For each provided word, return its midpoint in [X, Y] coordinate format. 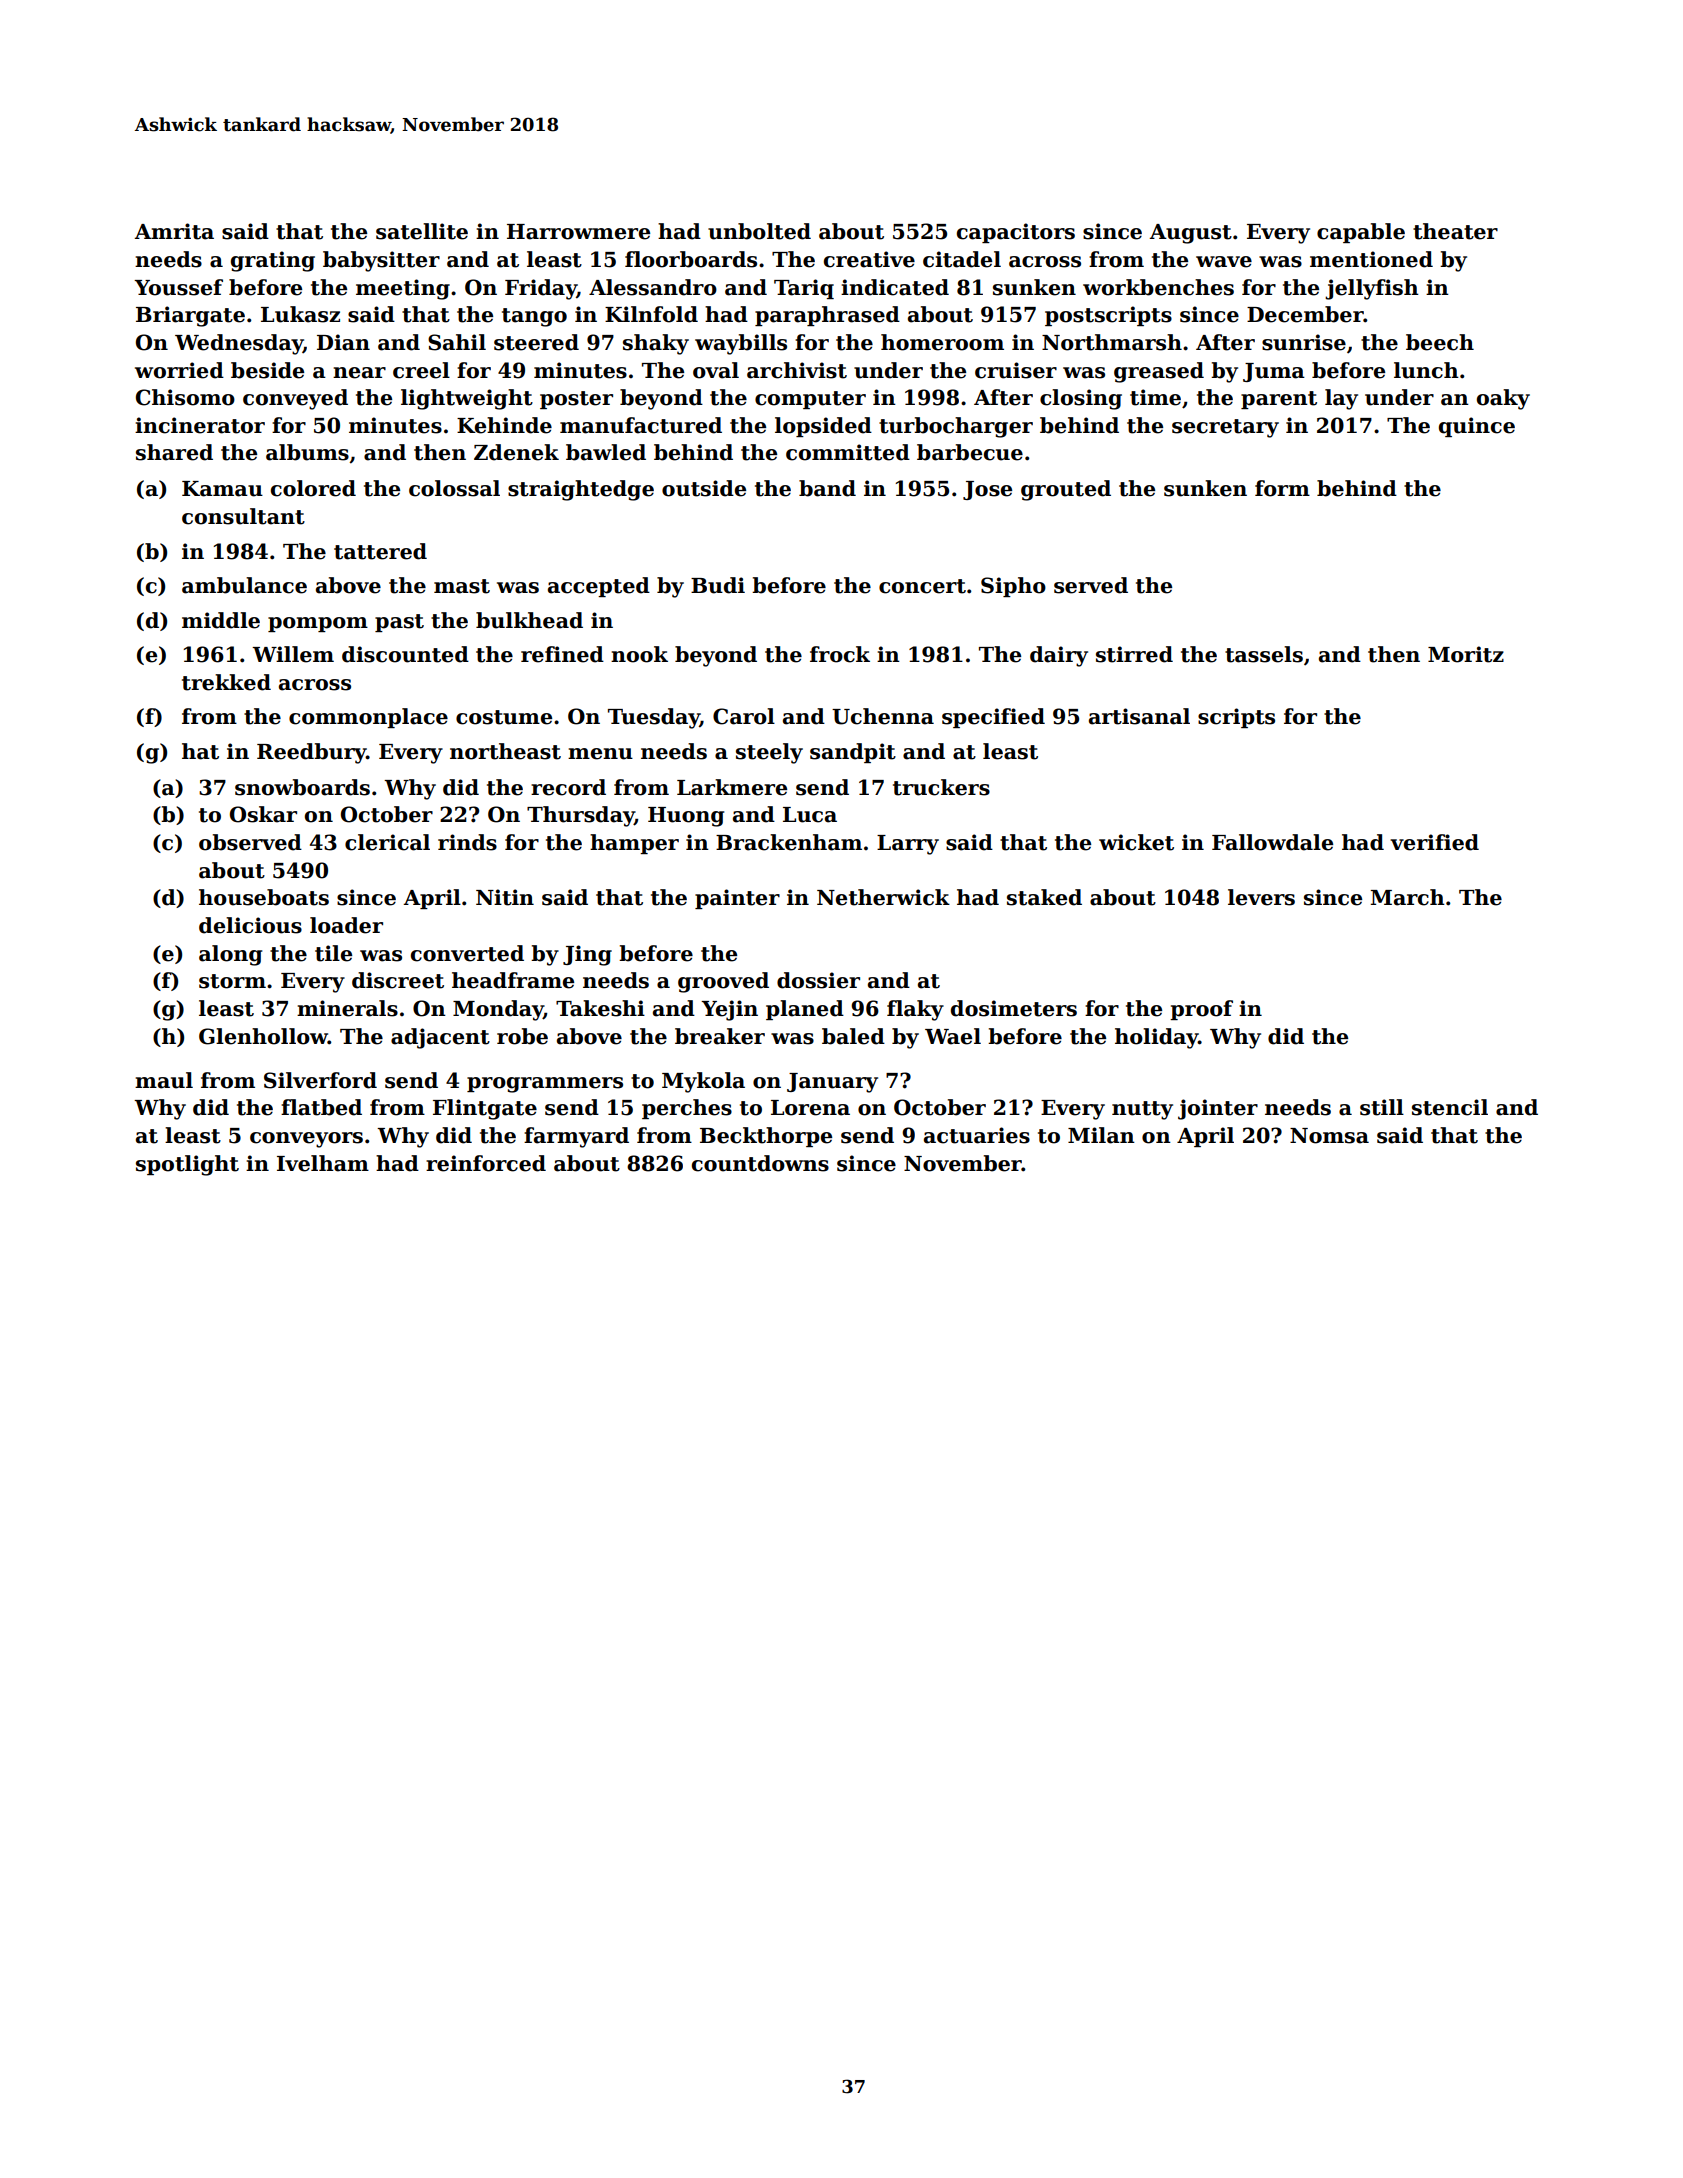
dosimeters [1014, 1008]
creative [869, 259]
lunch [1426, 370]
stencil [1450, 1107]
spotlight [187, 1165]
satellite [422, 231]
